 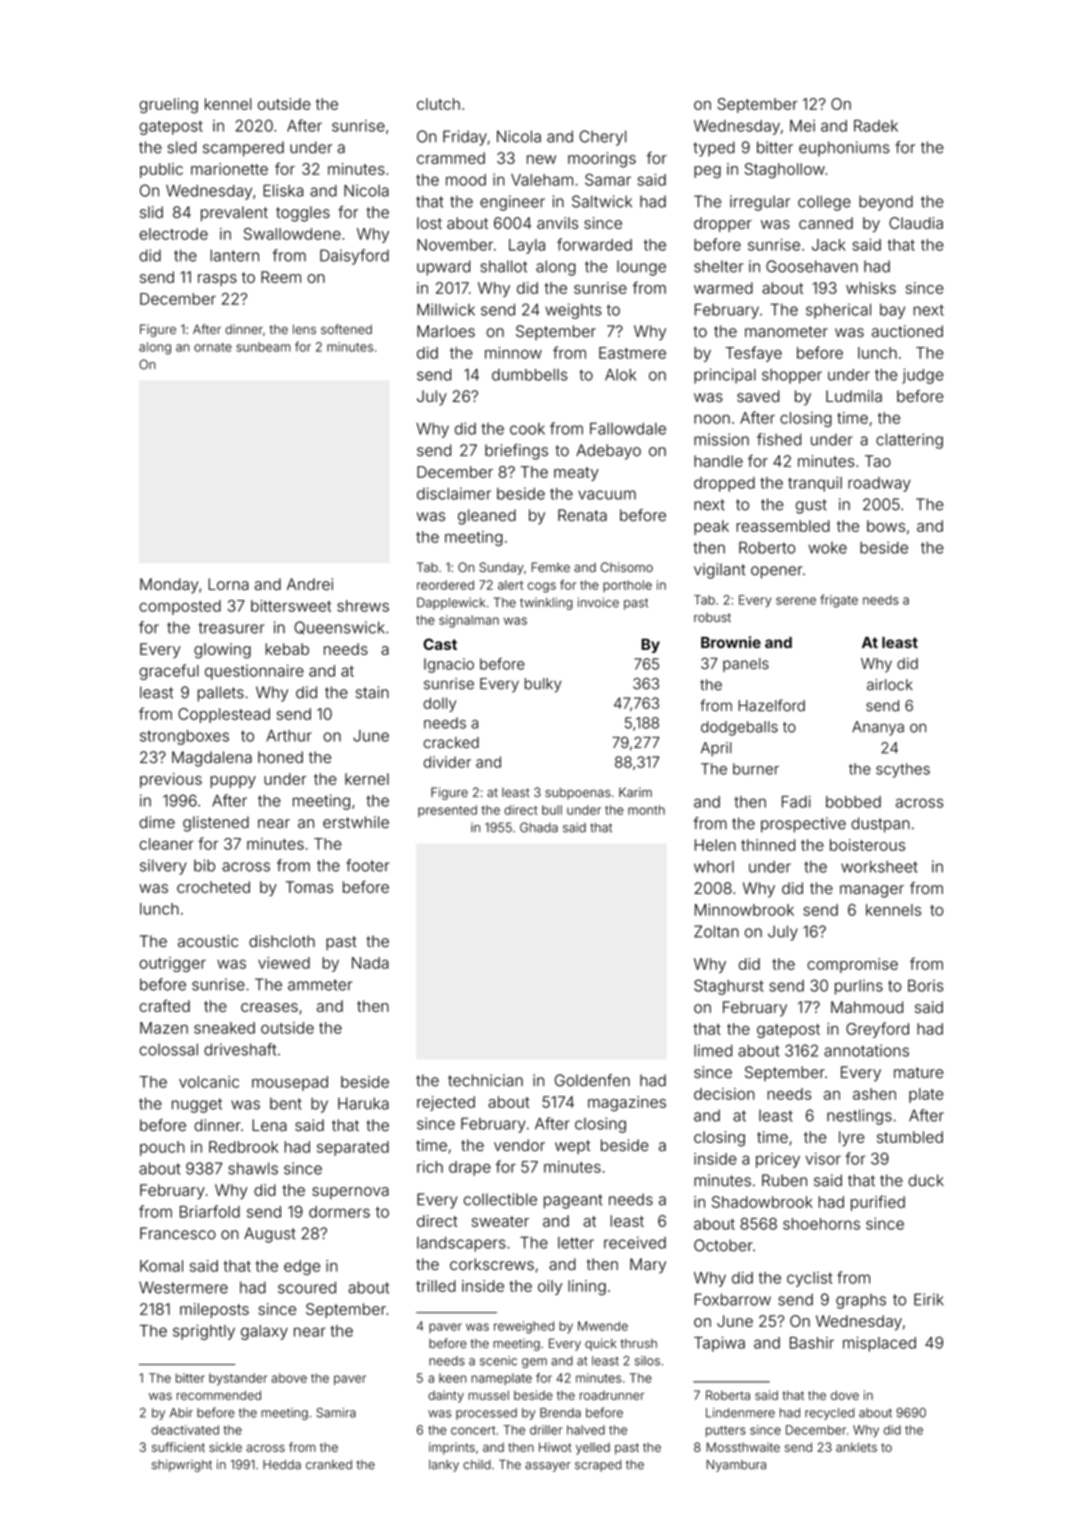 What do you see at coordinates (845, 1395) in the image?
I see `dove` at bounding box center [845, 1395].
